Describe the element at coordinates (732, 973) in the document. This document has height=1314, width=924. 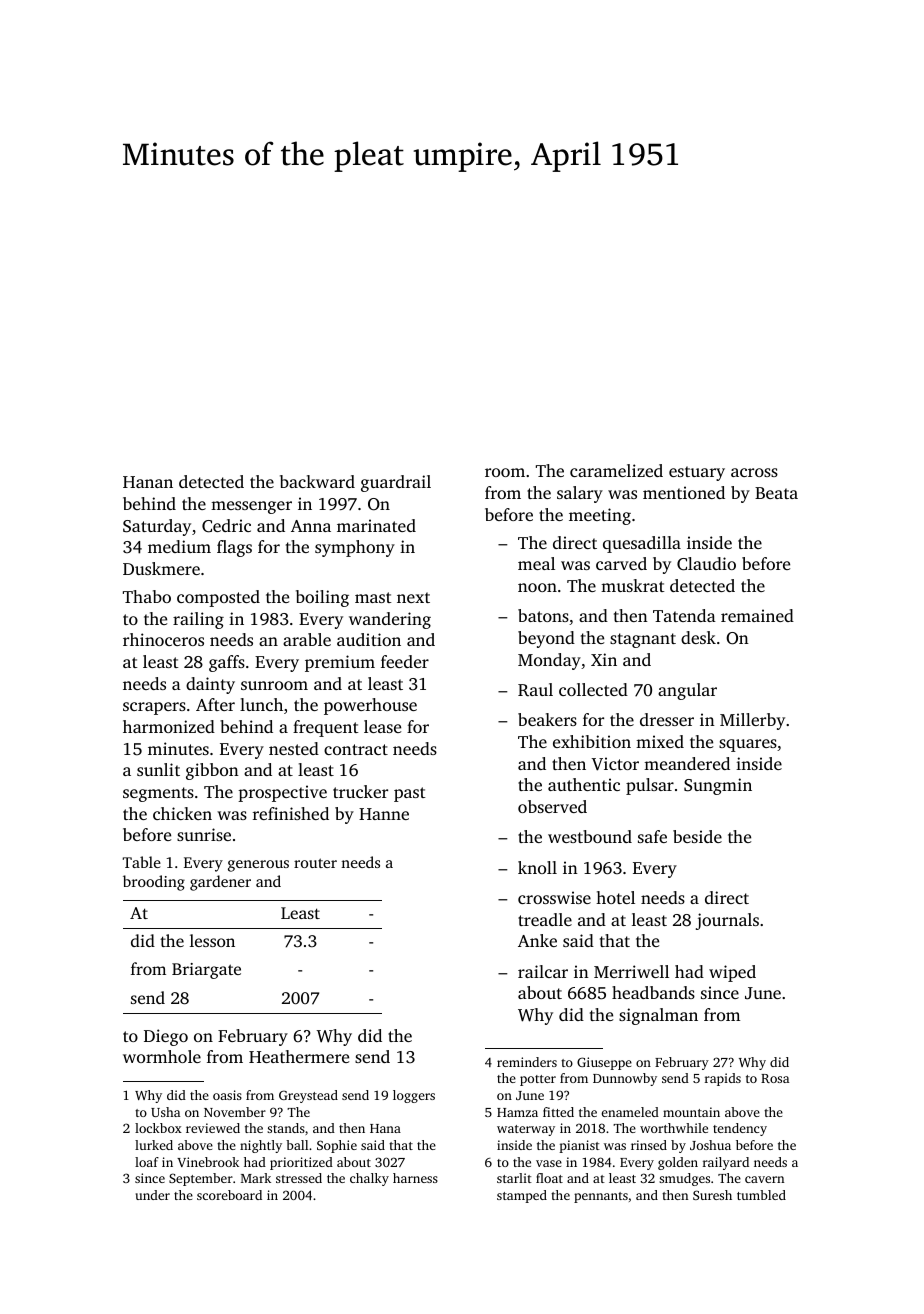
I see `wiped` at that location.
